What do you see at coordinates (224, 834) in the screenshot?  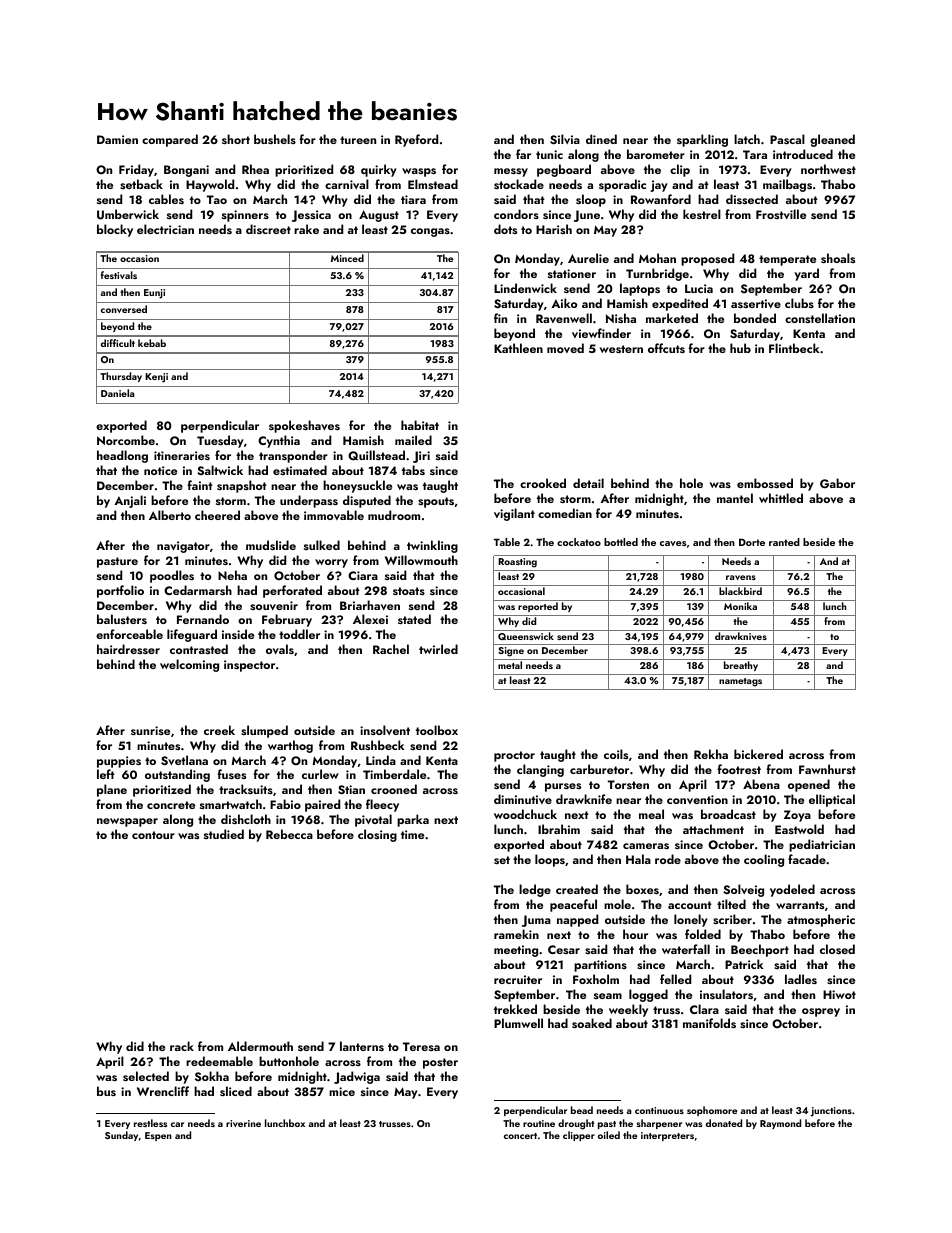 I see `studied` at bounding box center [224, 834].
